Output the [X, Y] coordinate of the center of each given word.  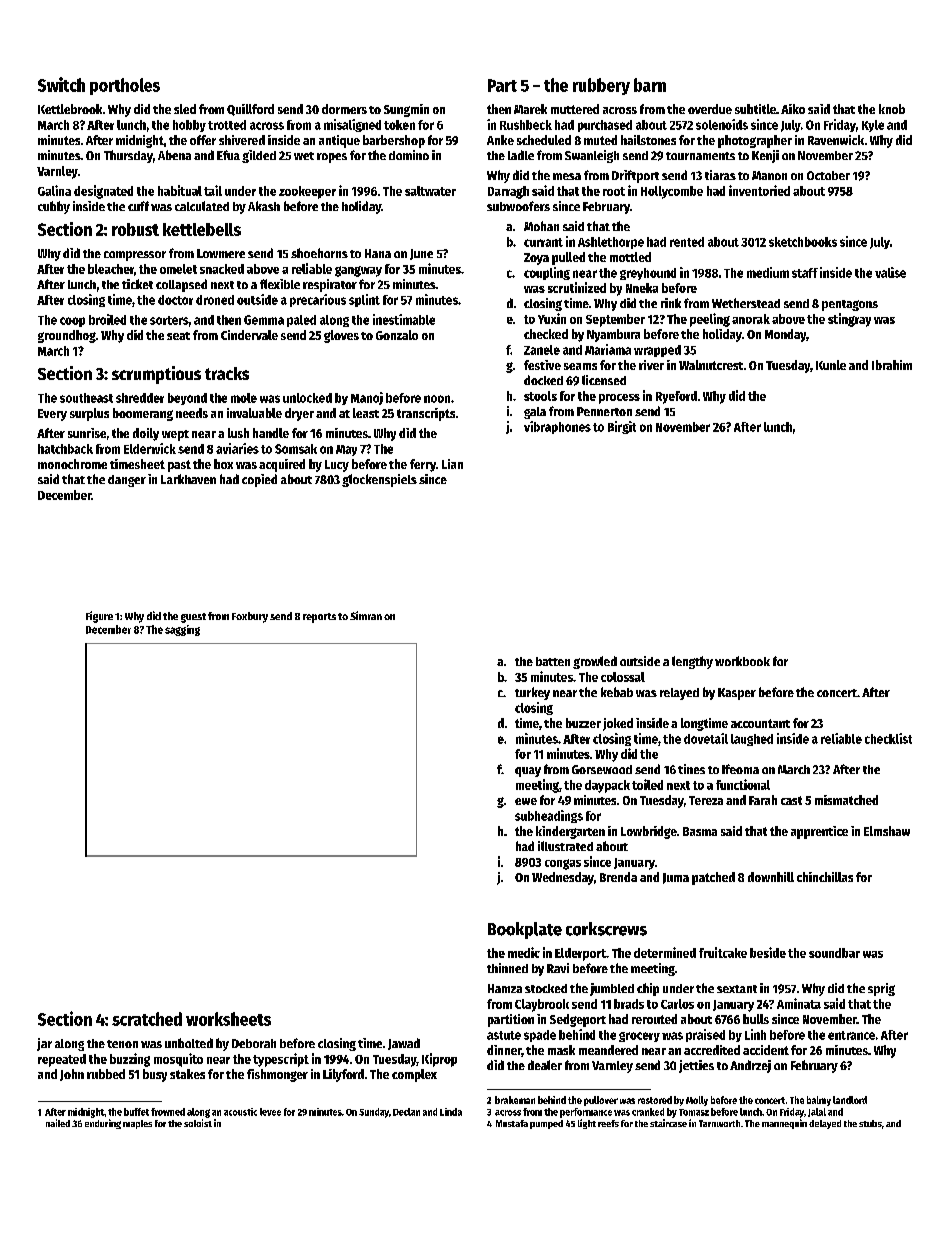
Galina [54, 190]
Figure [99, 617]
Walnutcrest [711, 365]
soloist [198, 1123]
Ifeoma [740, 769]
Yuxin [552, 318]
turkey [532, 693]
